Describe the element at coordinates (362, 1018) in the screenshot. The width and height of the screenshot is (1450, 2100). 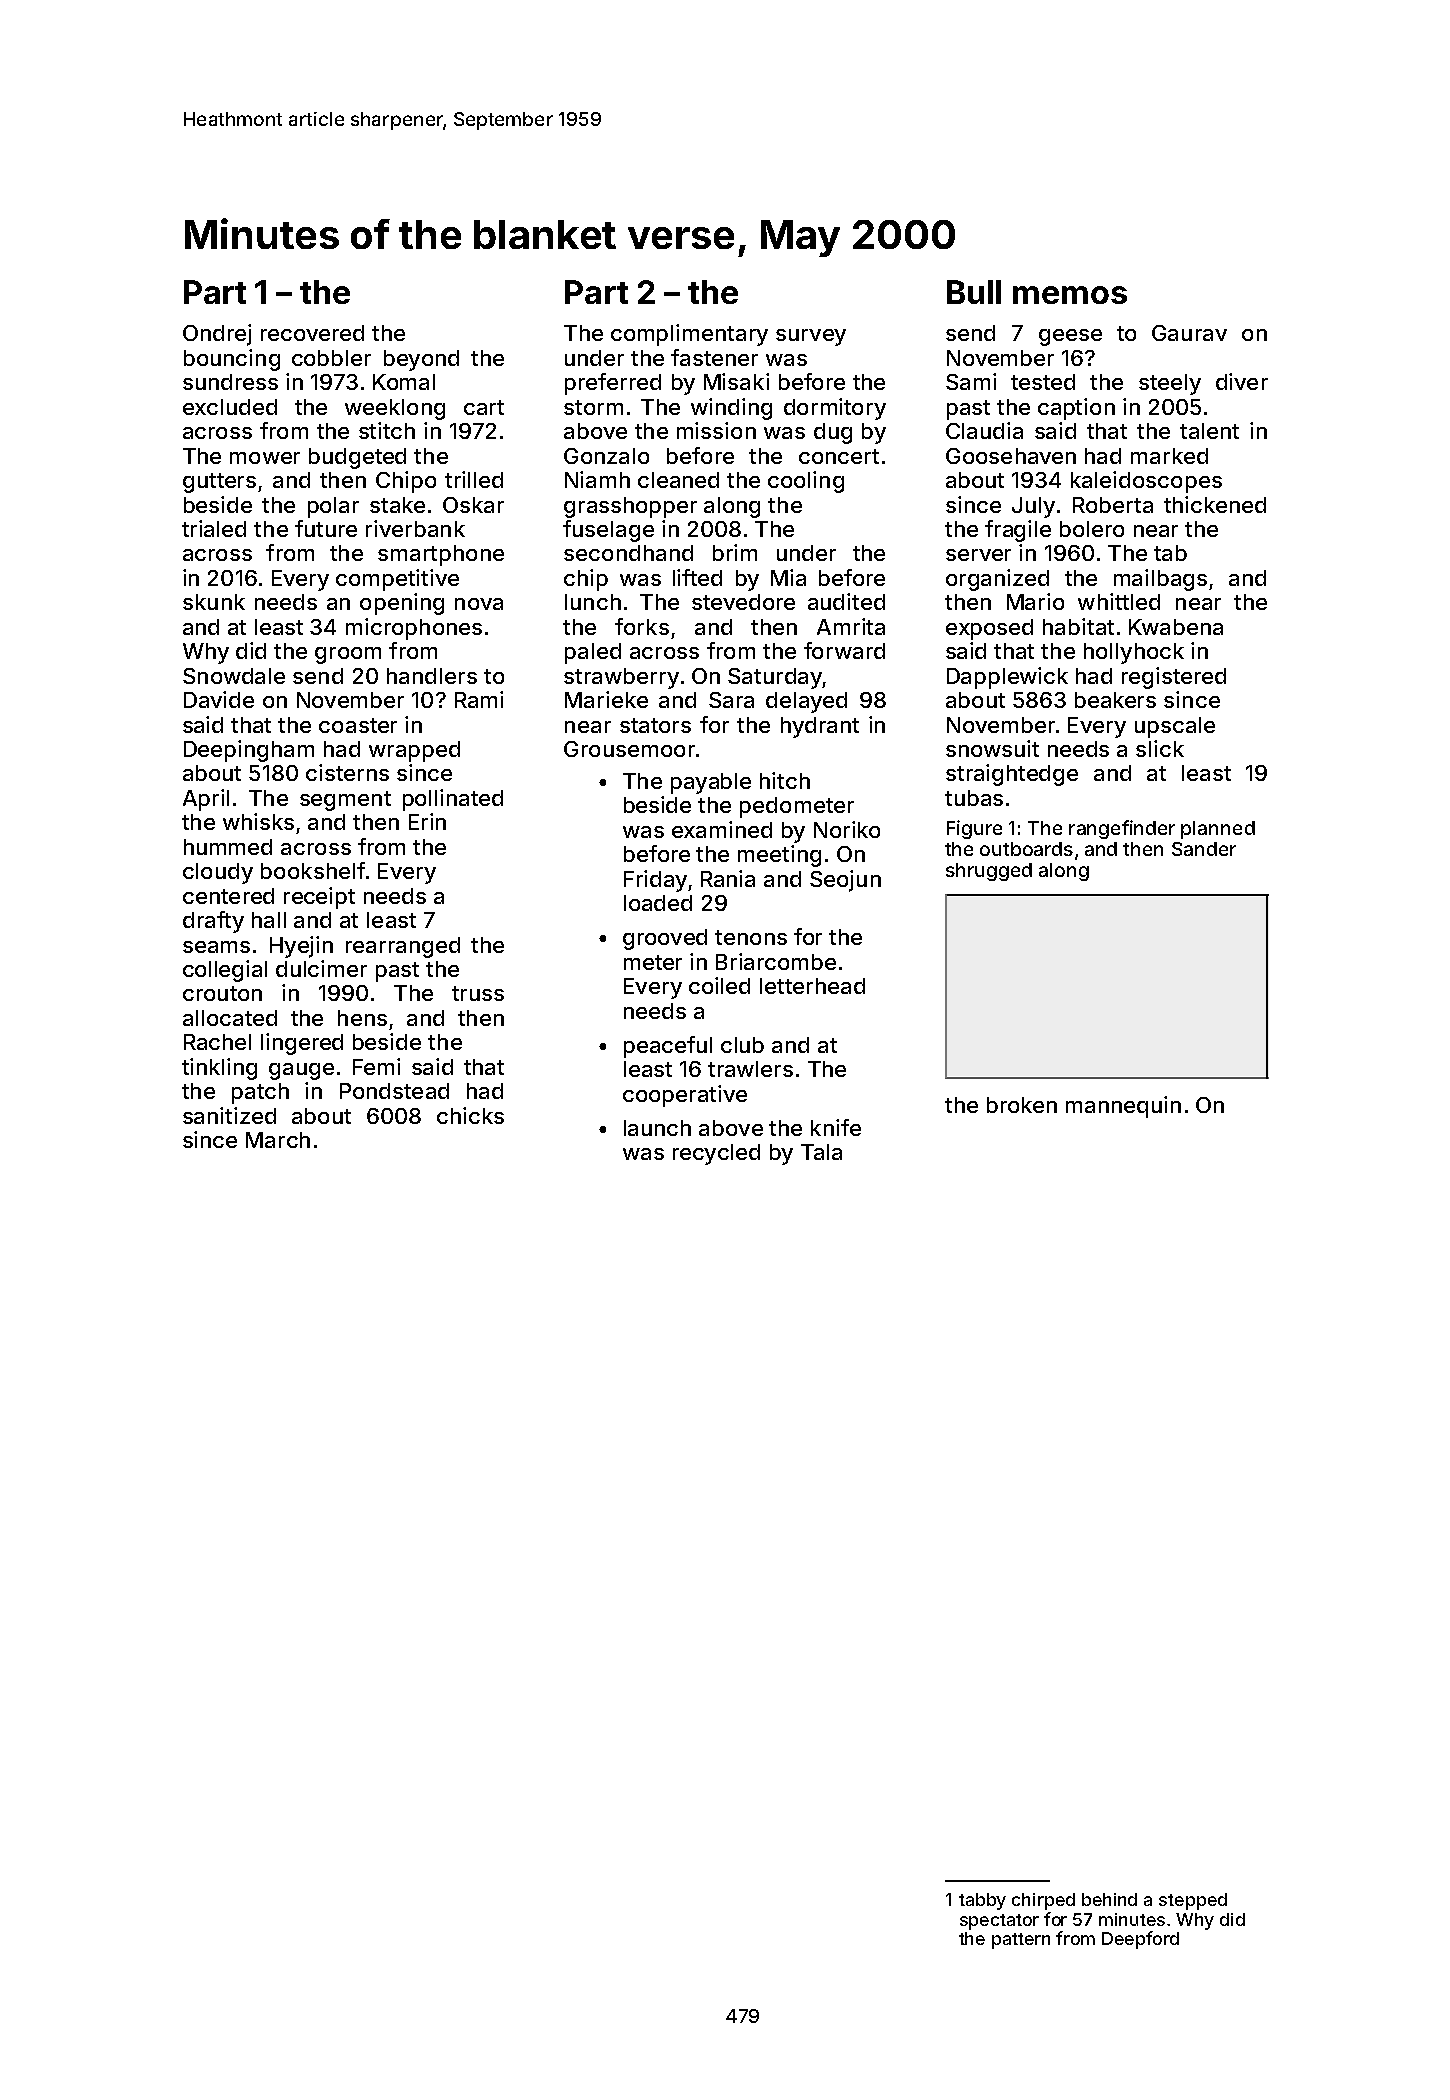
I see `hens` at that location.
